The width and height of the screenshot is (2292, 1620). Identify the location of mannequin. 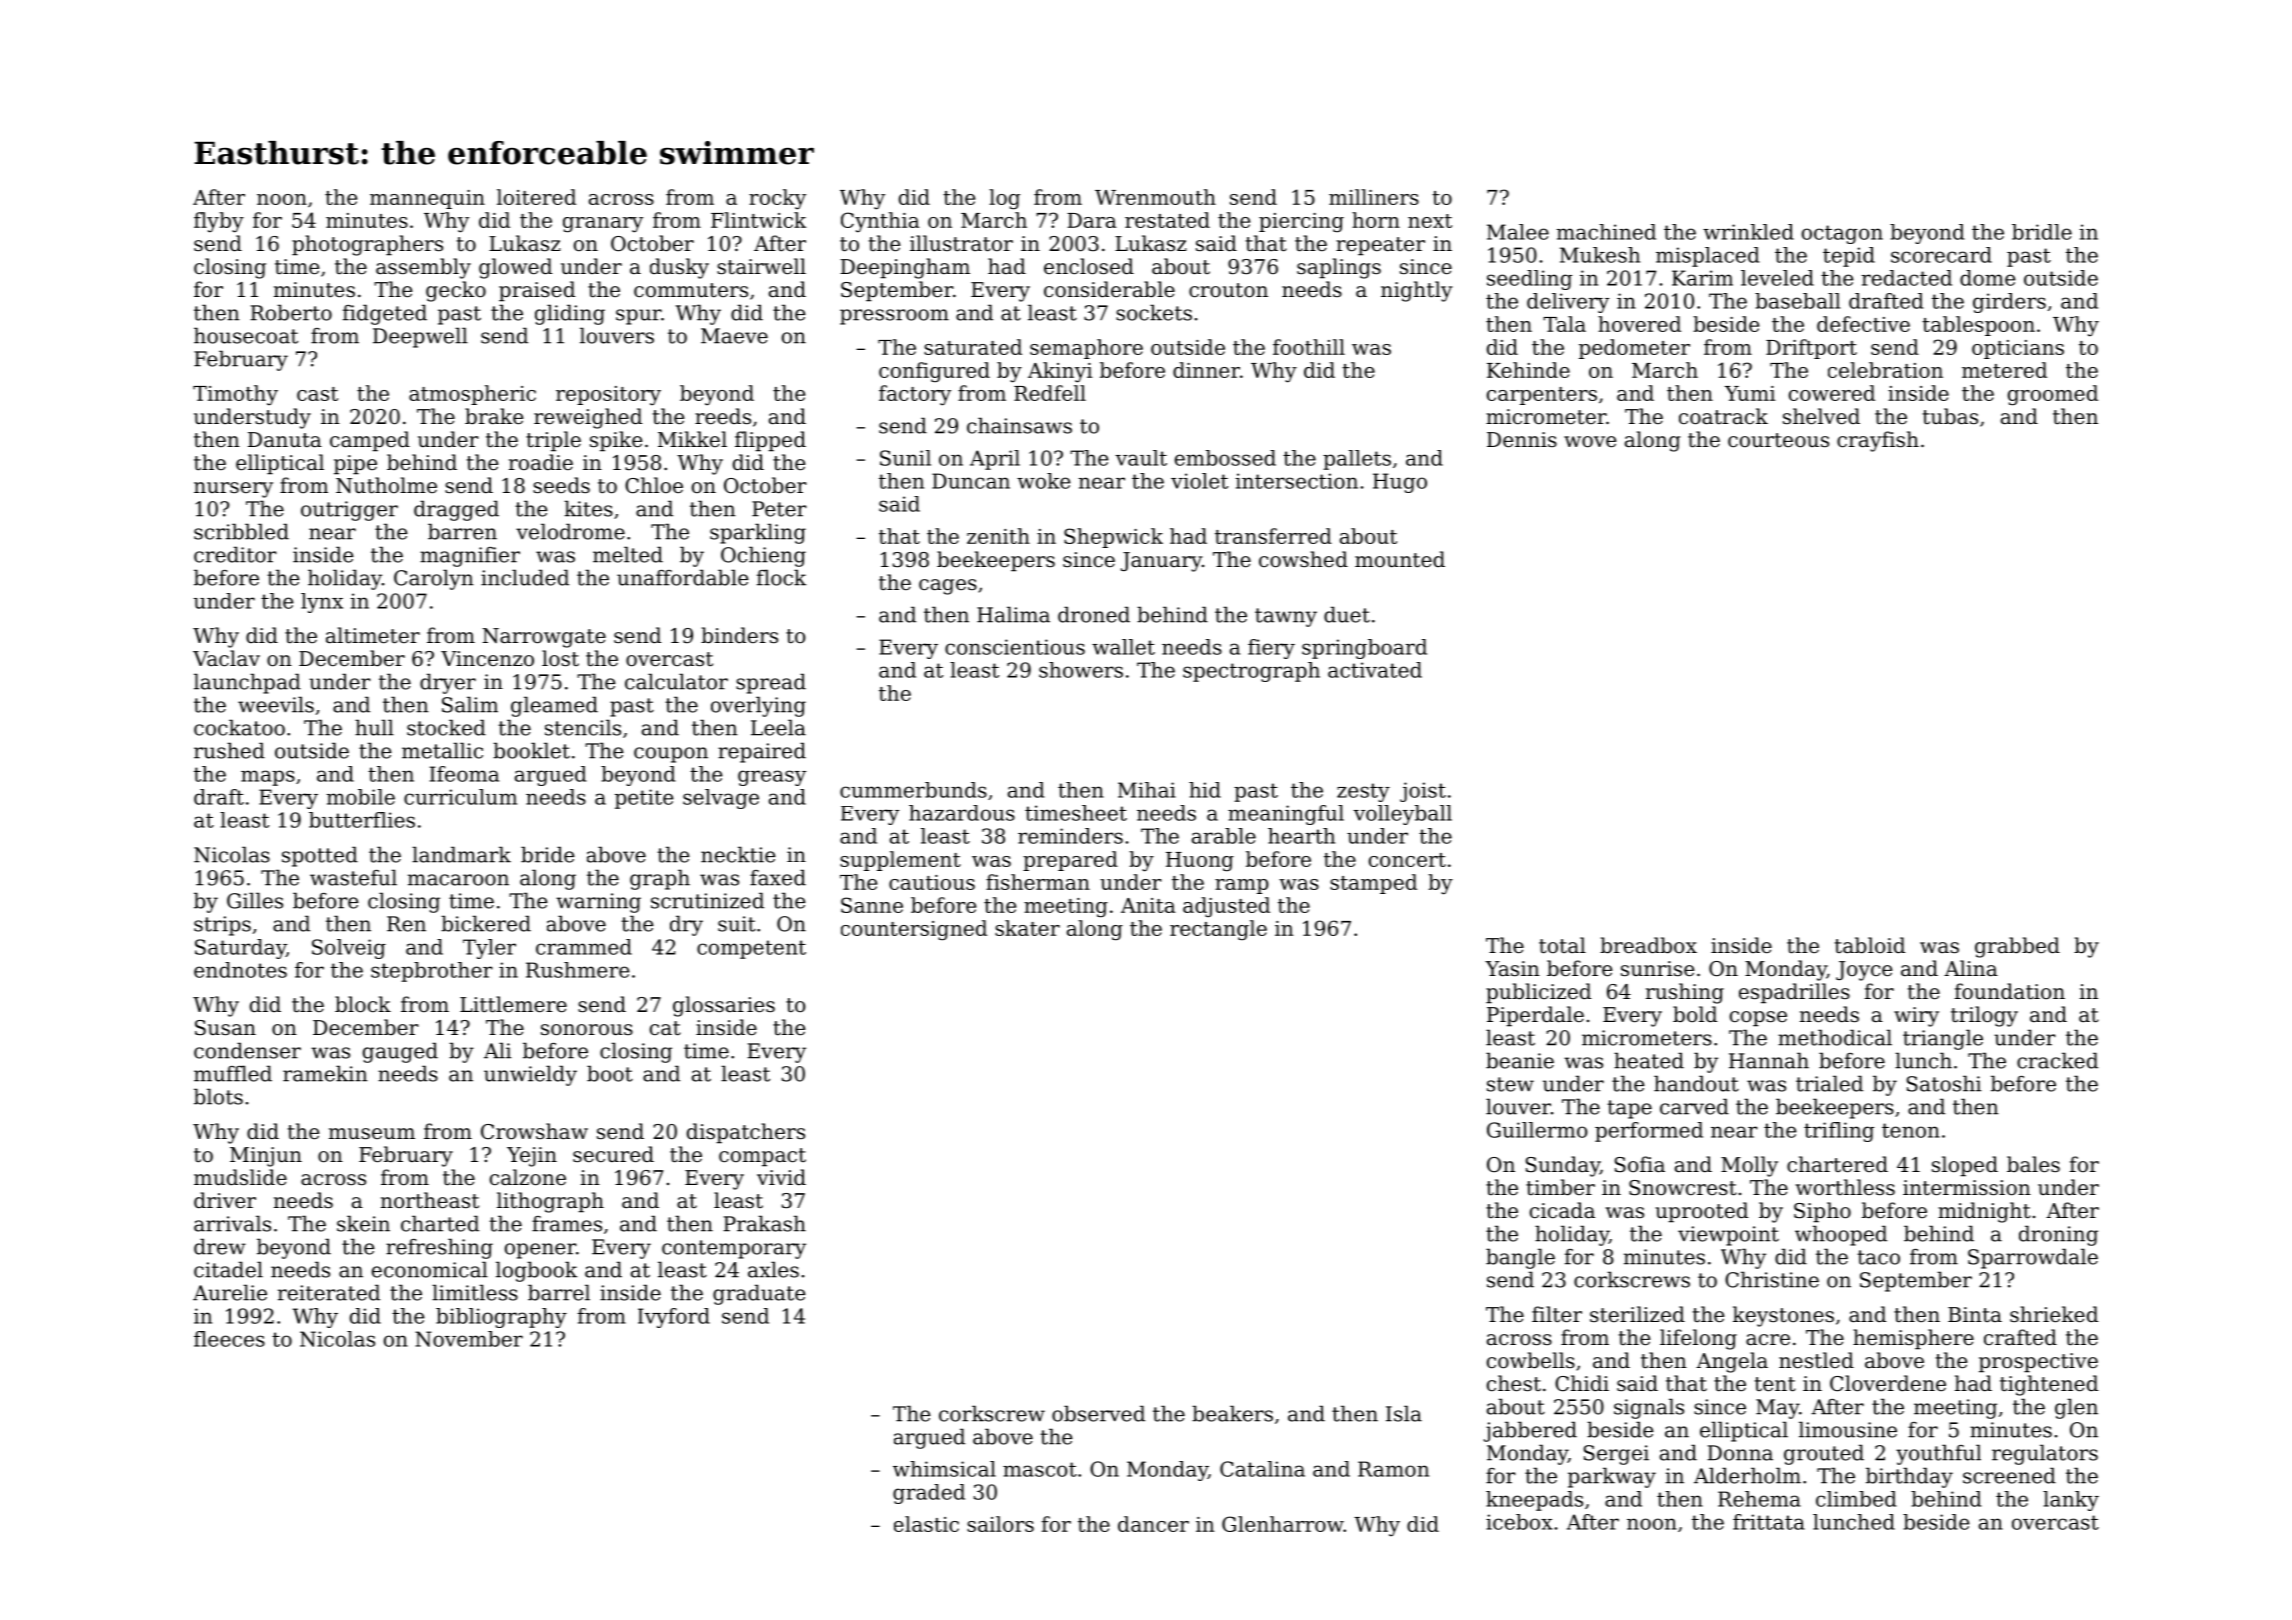
(427, 199).
